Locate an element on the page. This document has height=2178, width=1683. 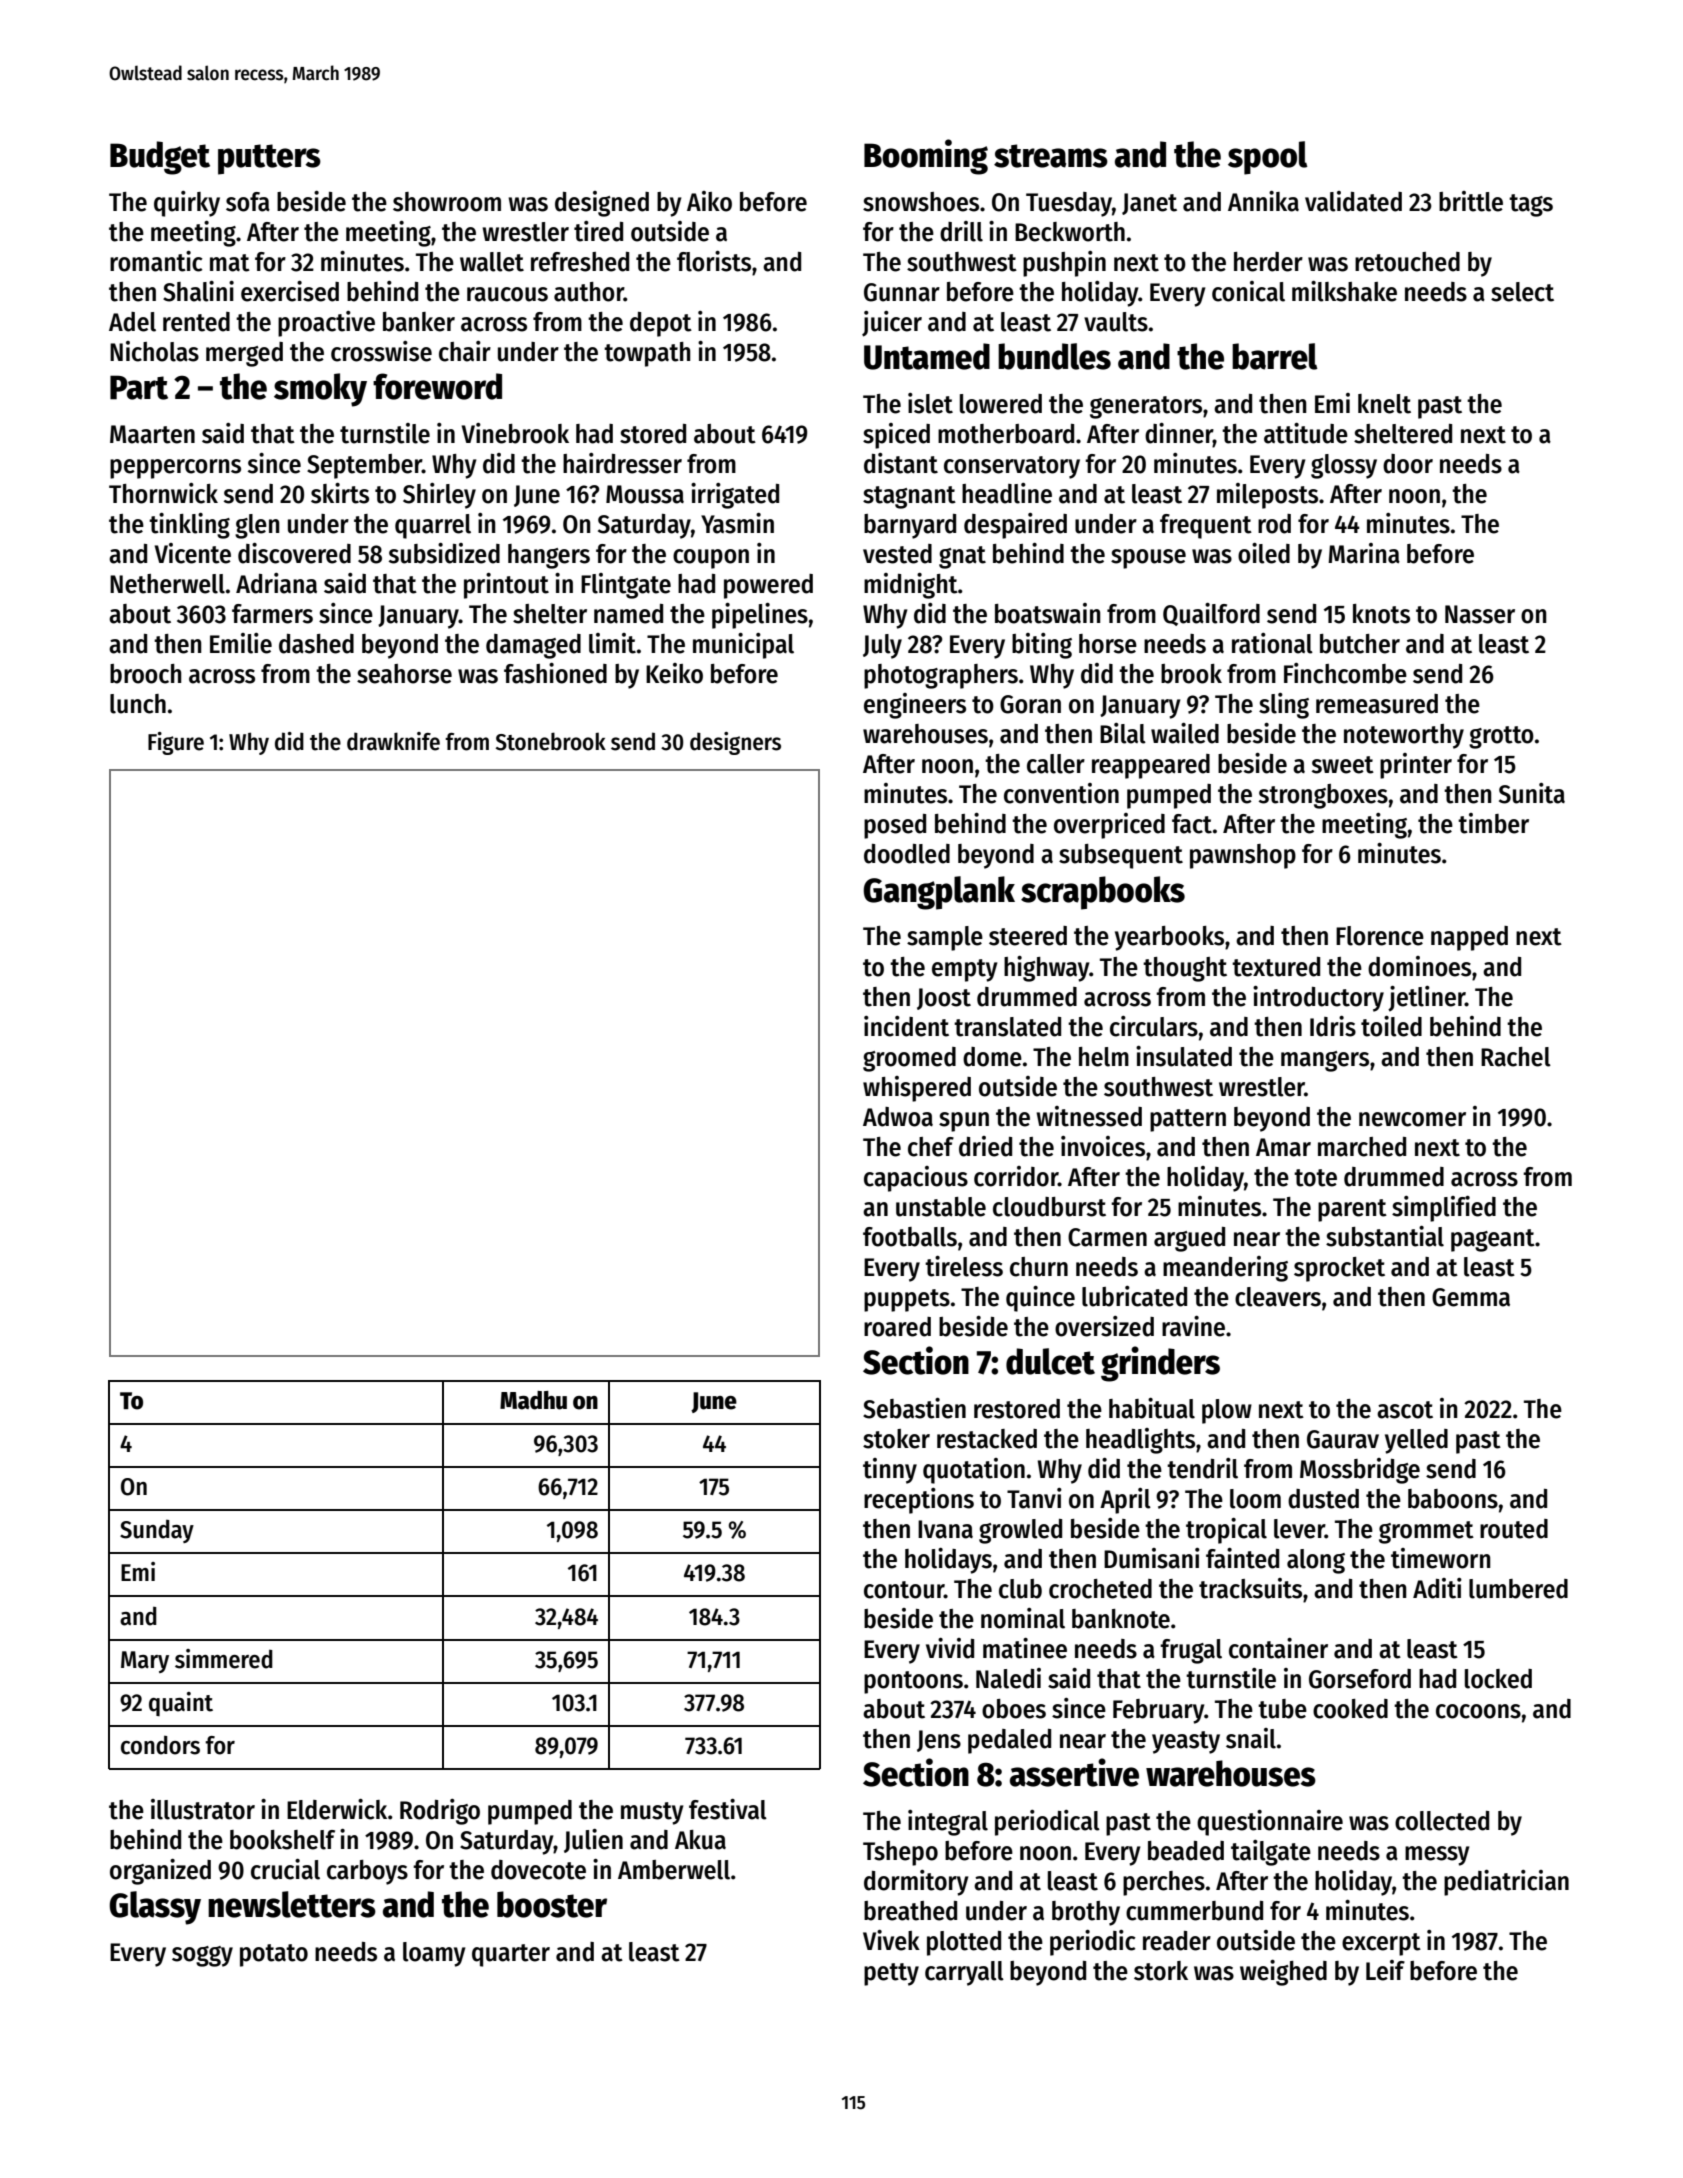
pageant is located at coordinates (1493, 1240).
